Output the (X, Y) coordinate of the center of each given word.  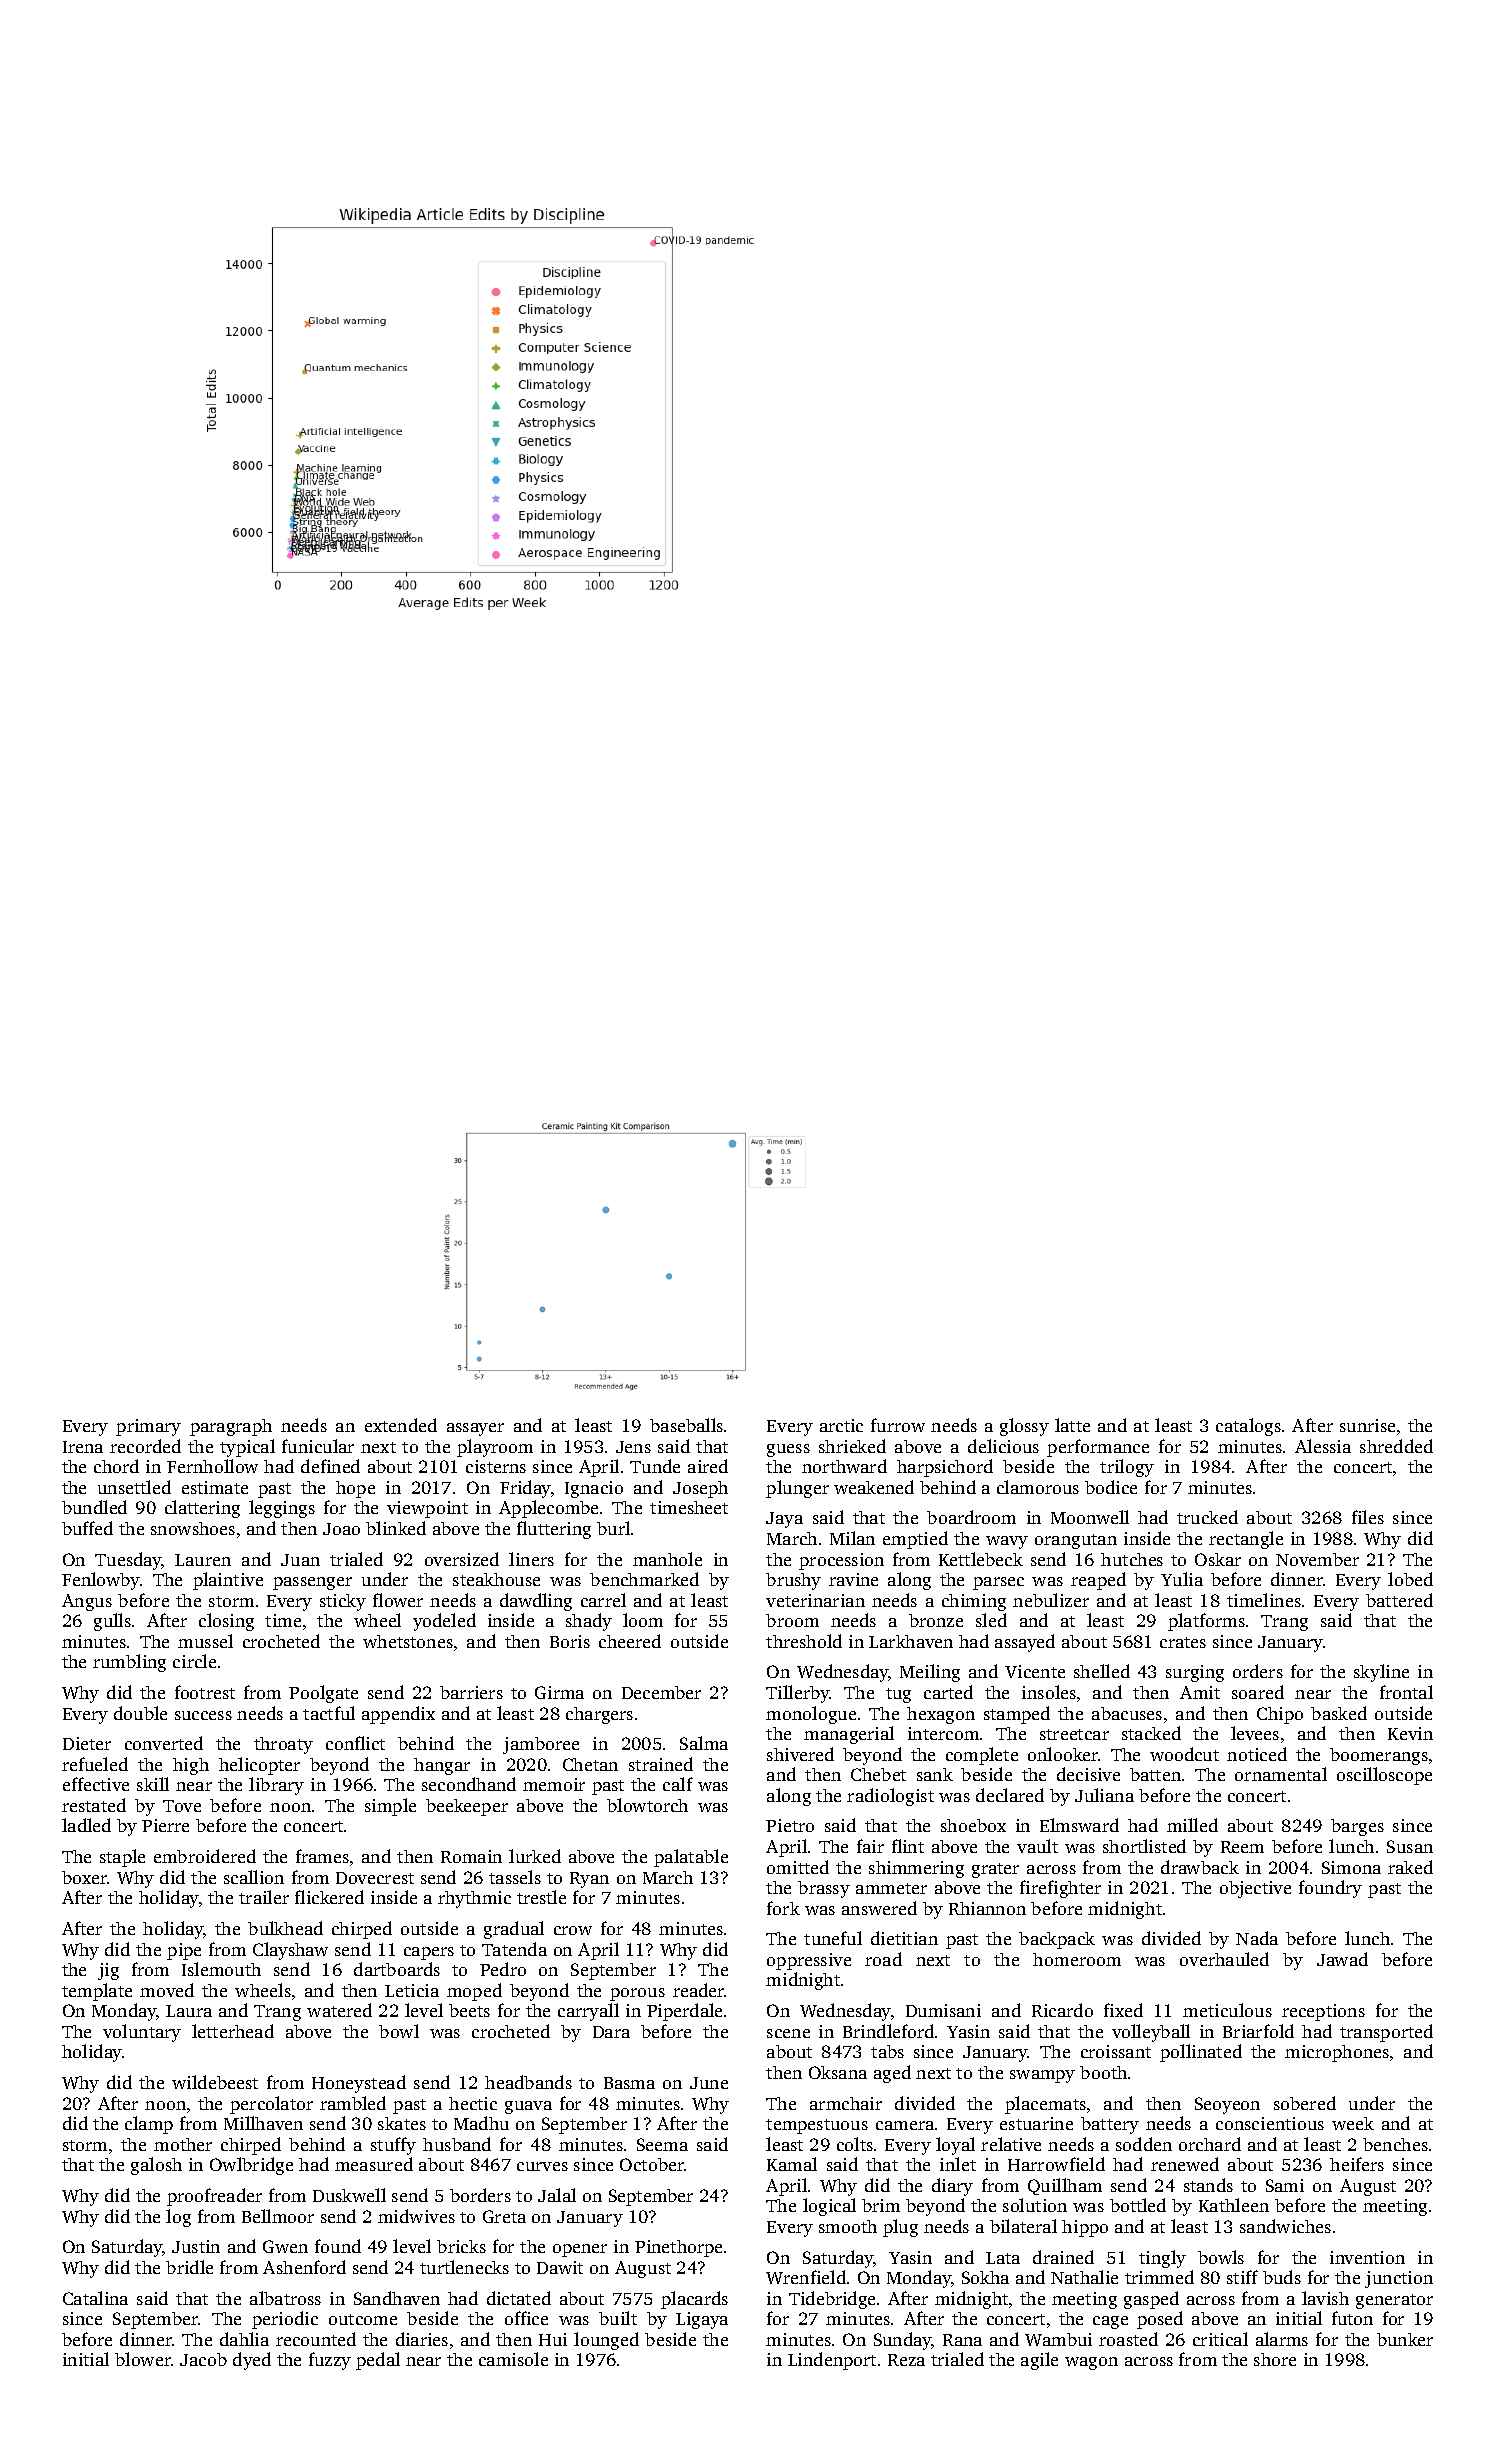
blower (143, 2359)
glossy (1024, 1427)
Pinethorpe (678, 2248)
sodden (1144, 2144)
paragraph (231, 1427)
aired (708, 1466)
